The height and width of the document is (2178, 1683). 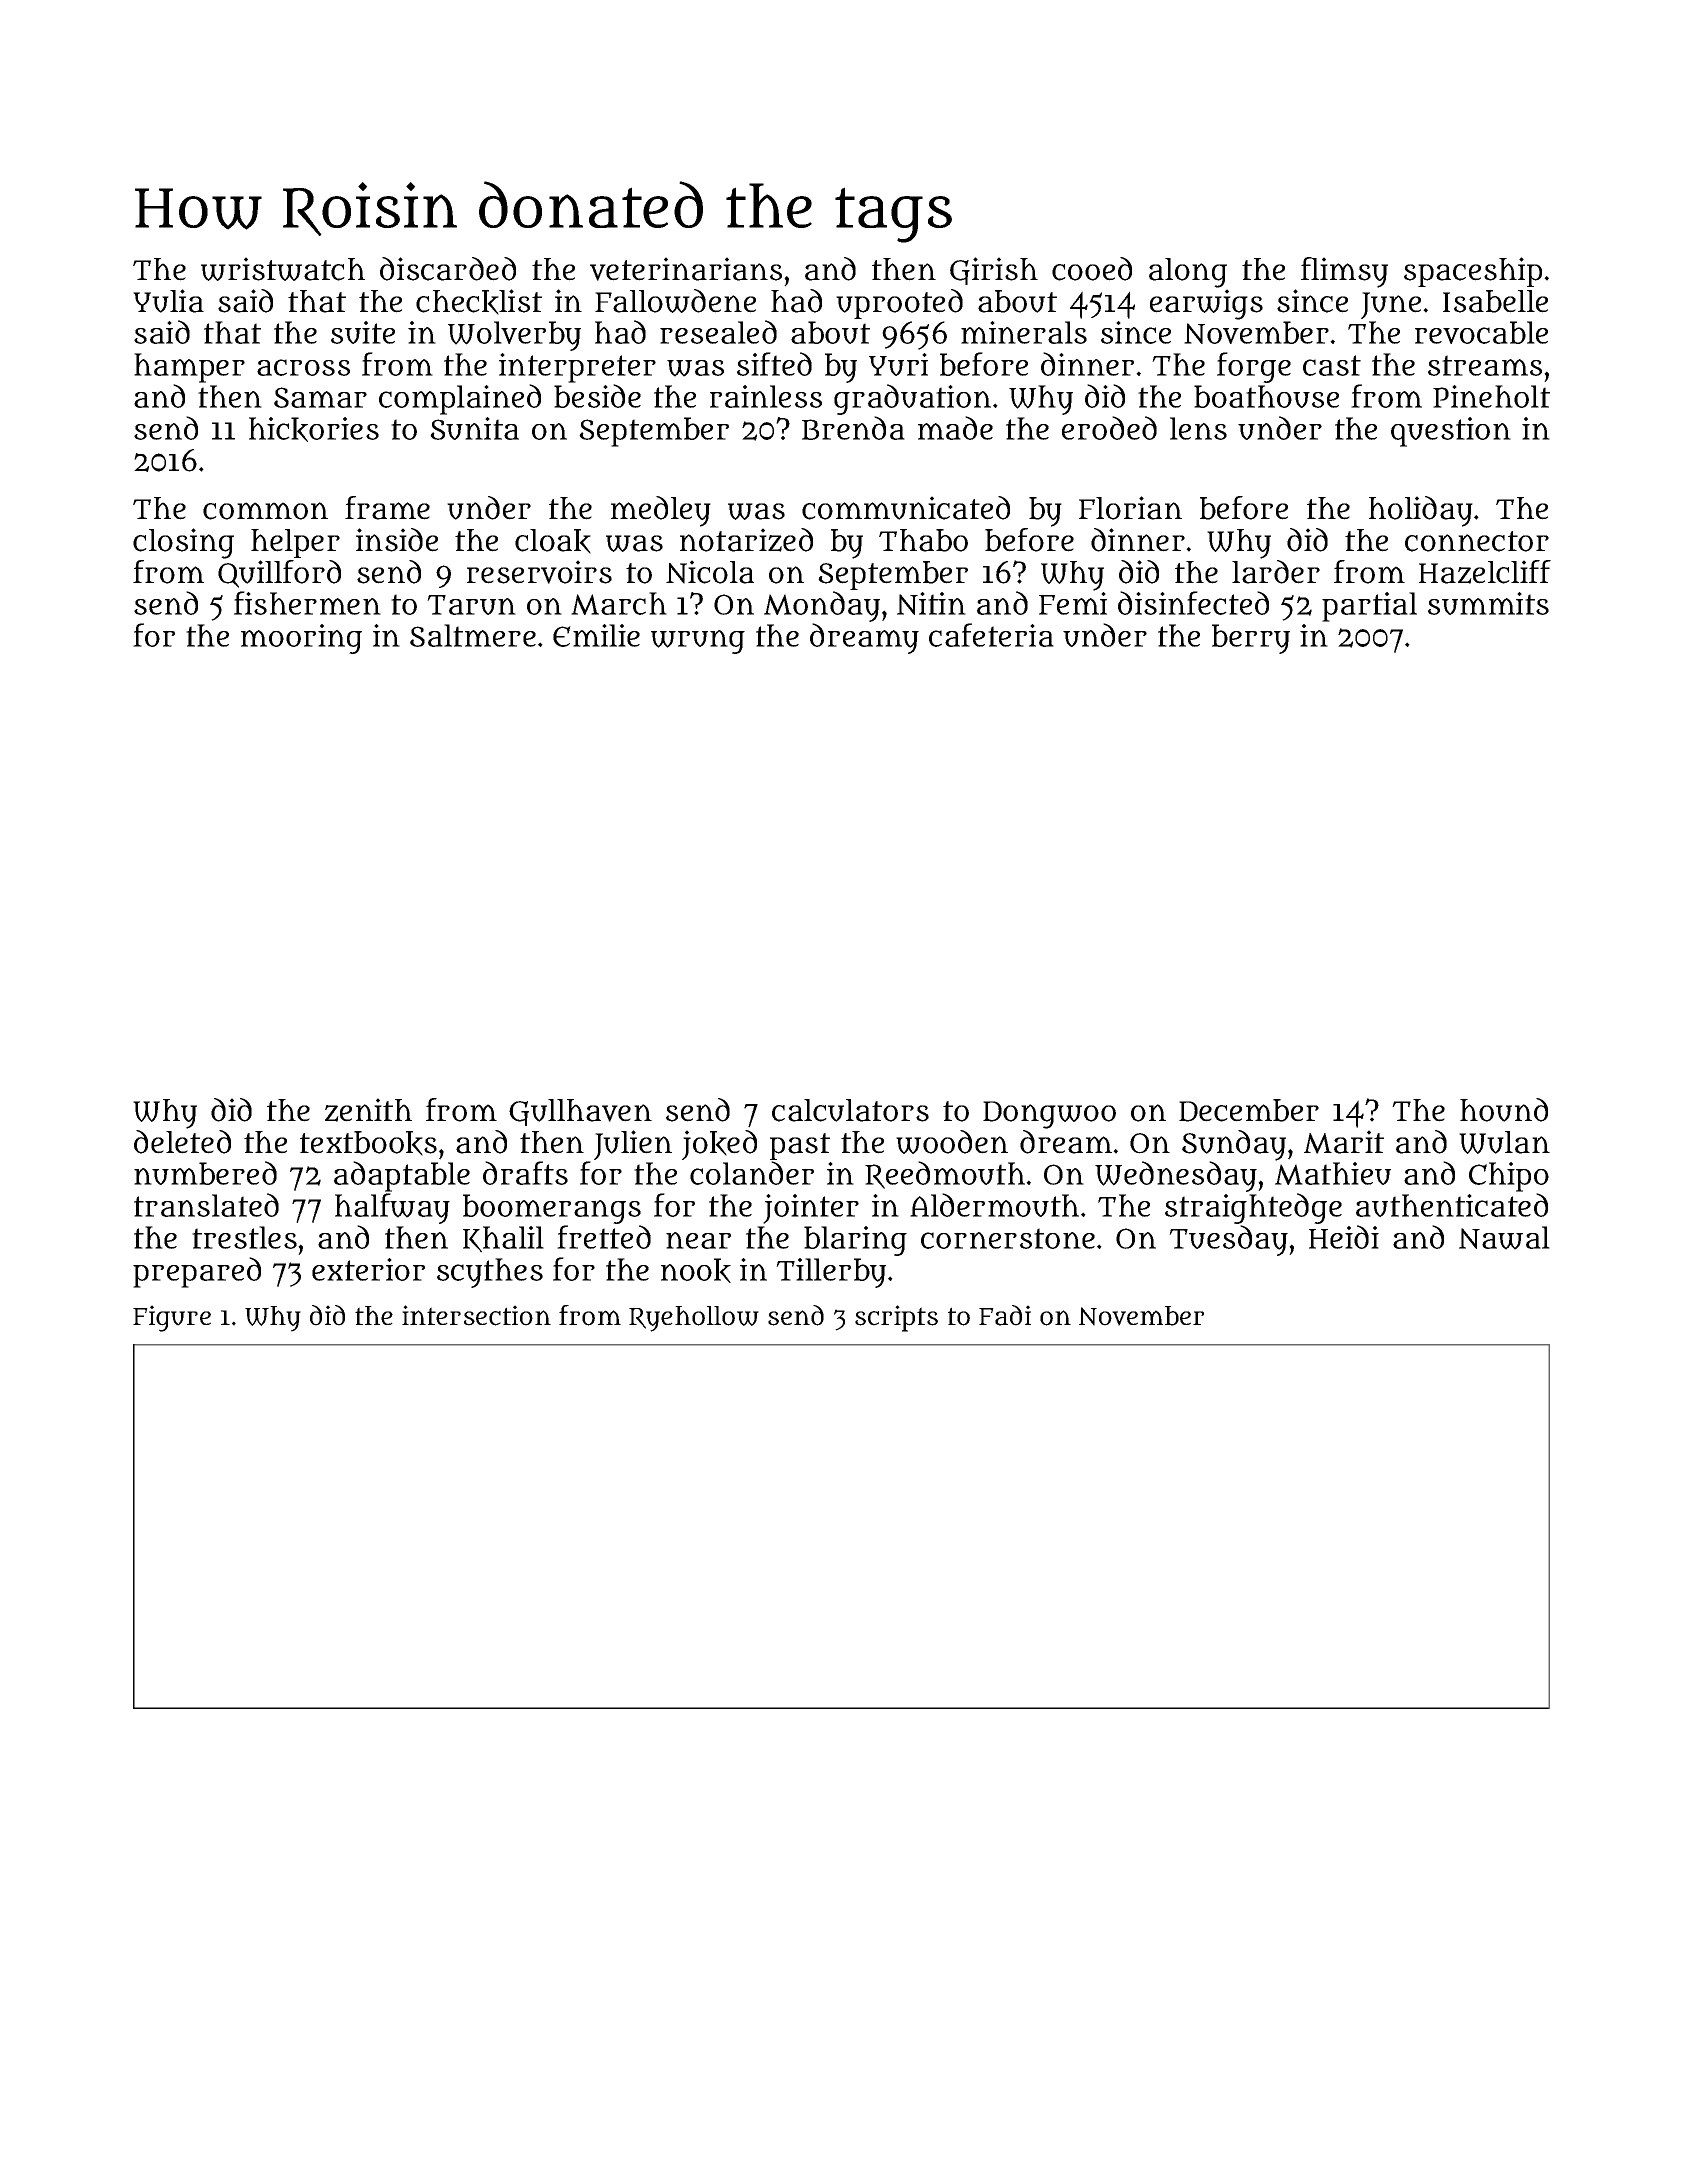 What do you see at coordinates (368, 1110) in the document?
I see `zenith` at bounding box center [368, 1110].
